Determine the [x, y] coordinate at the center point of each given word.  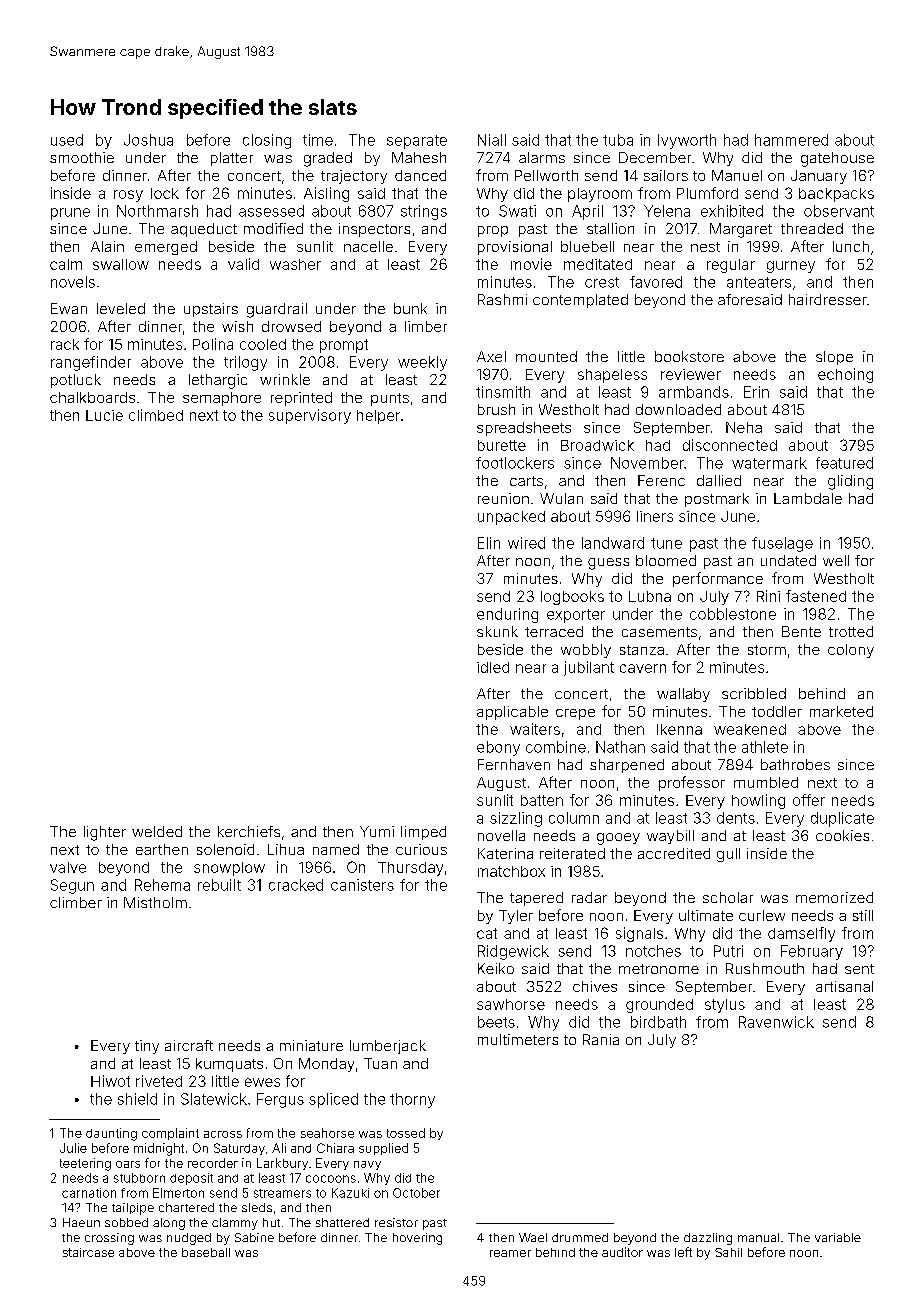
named [336, 849]
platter [232, 159]
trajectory [354, 177]
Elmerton [178, 1193]
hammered [791, 140]
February [812, 952]
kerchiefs [249, 831]
